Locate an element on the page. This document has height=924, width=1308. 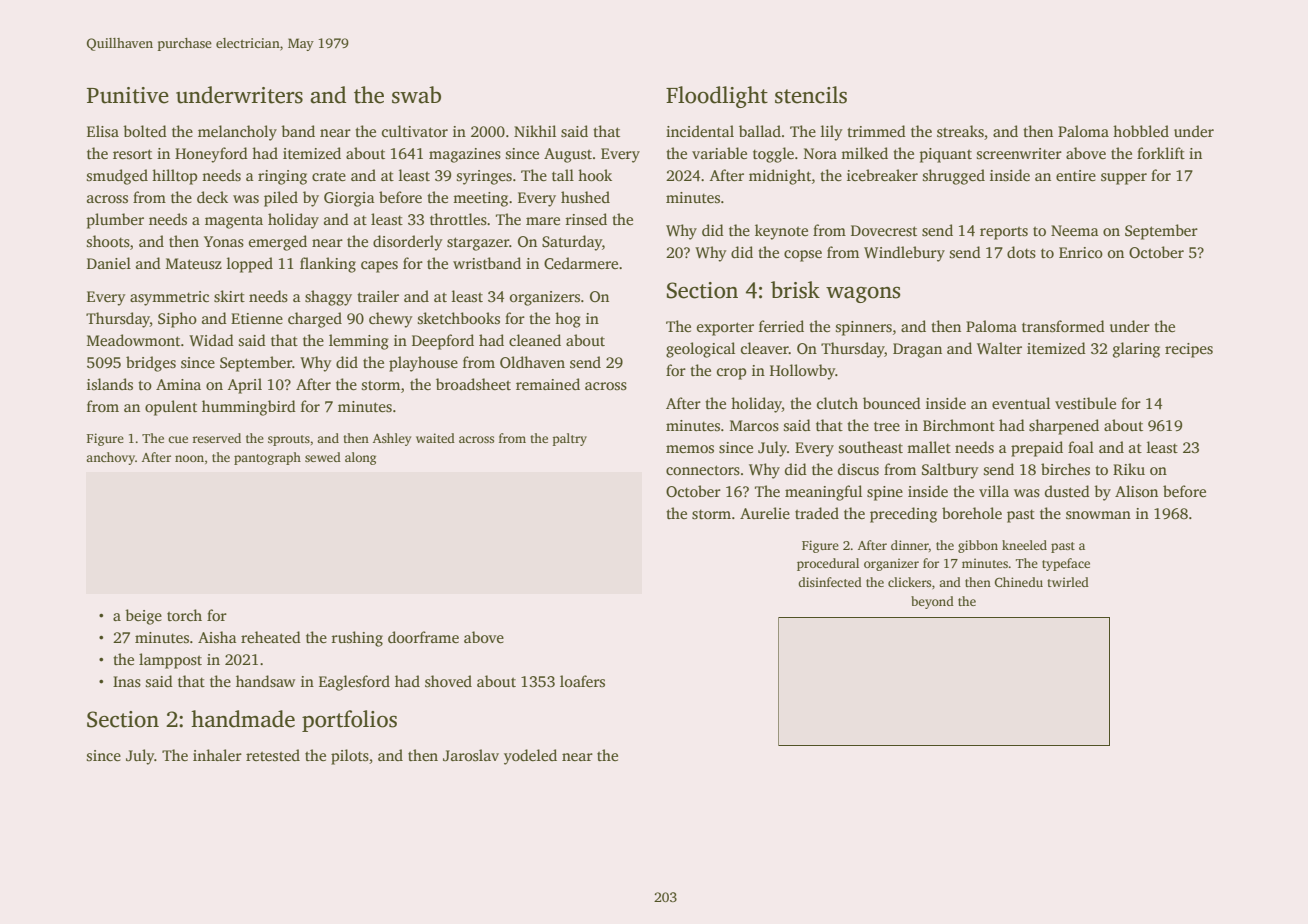
transformed is located at coordinates (1063, 326).
